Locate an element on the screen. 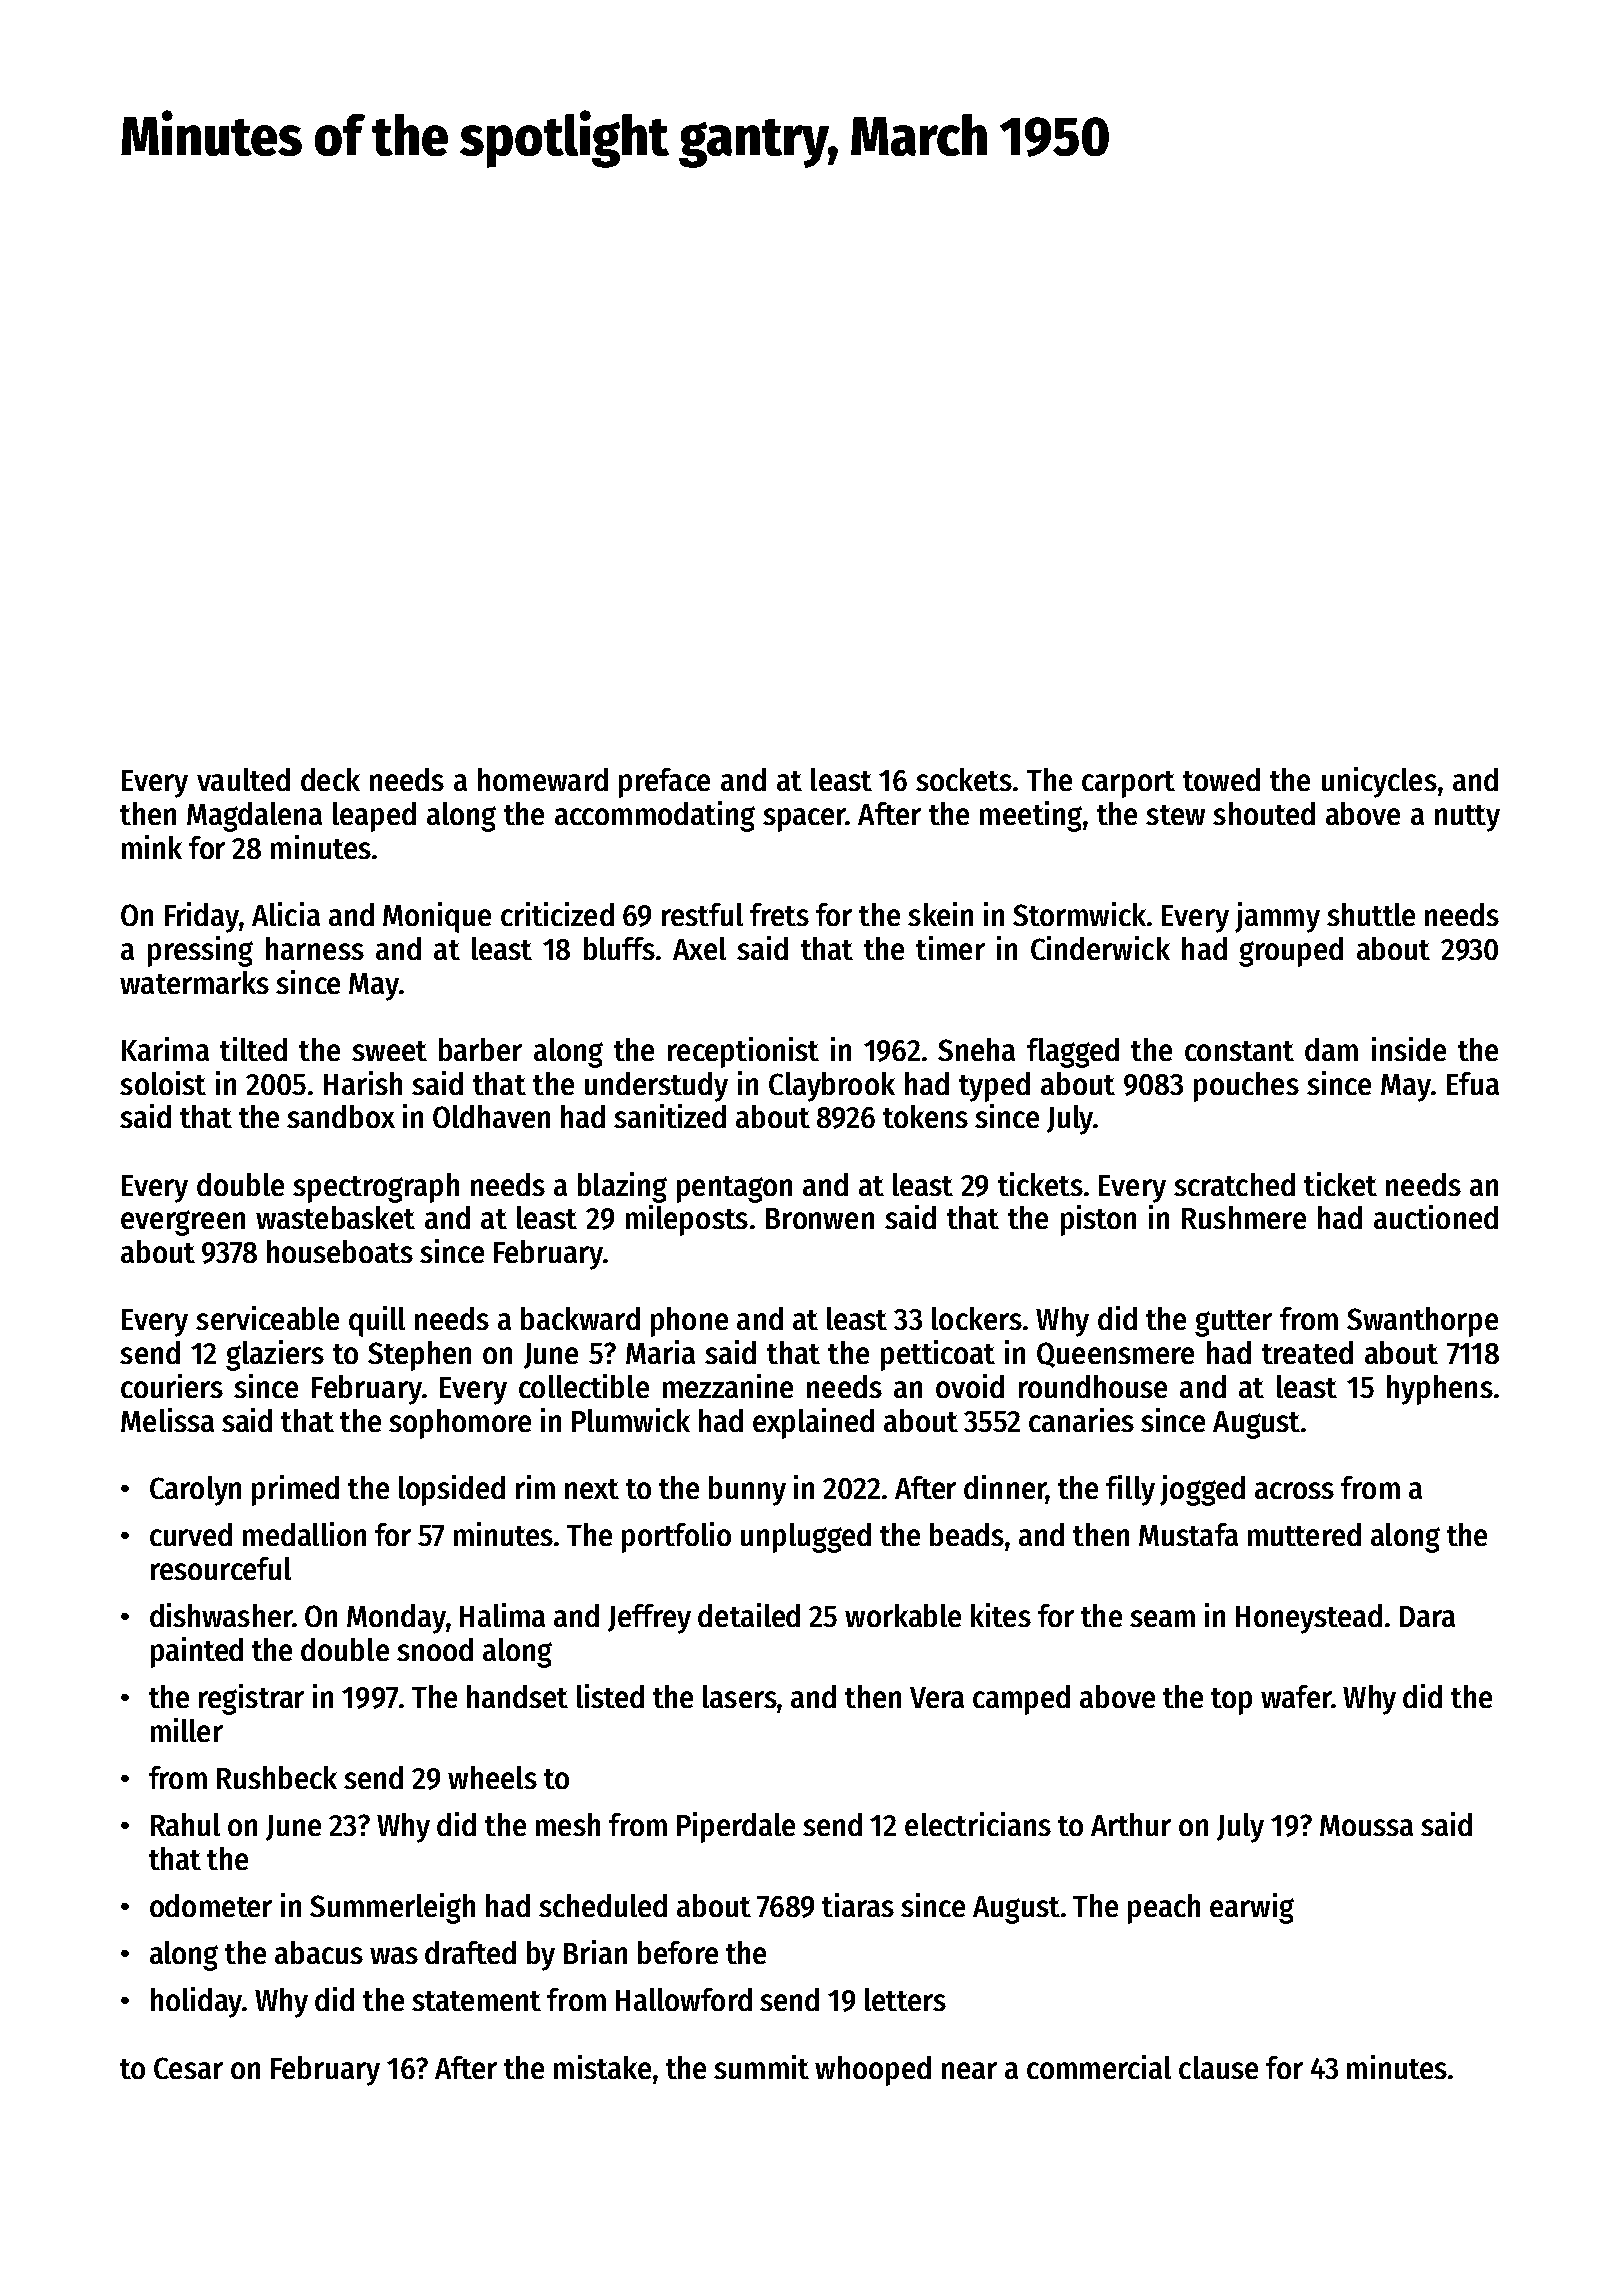  vaulted is located at coordinates (243, 779).
